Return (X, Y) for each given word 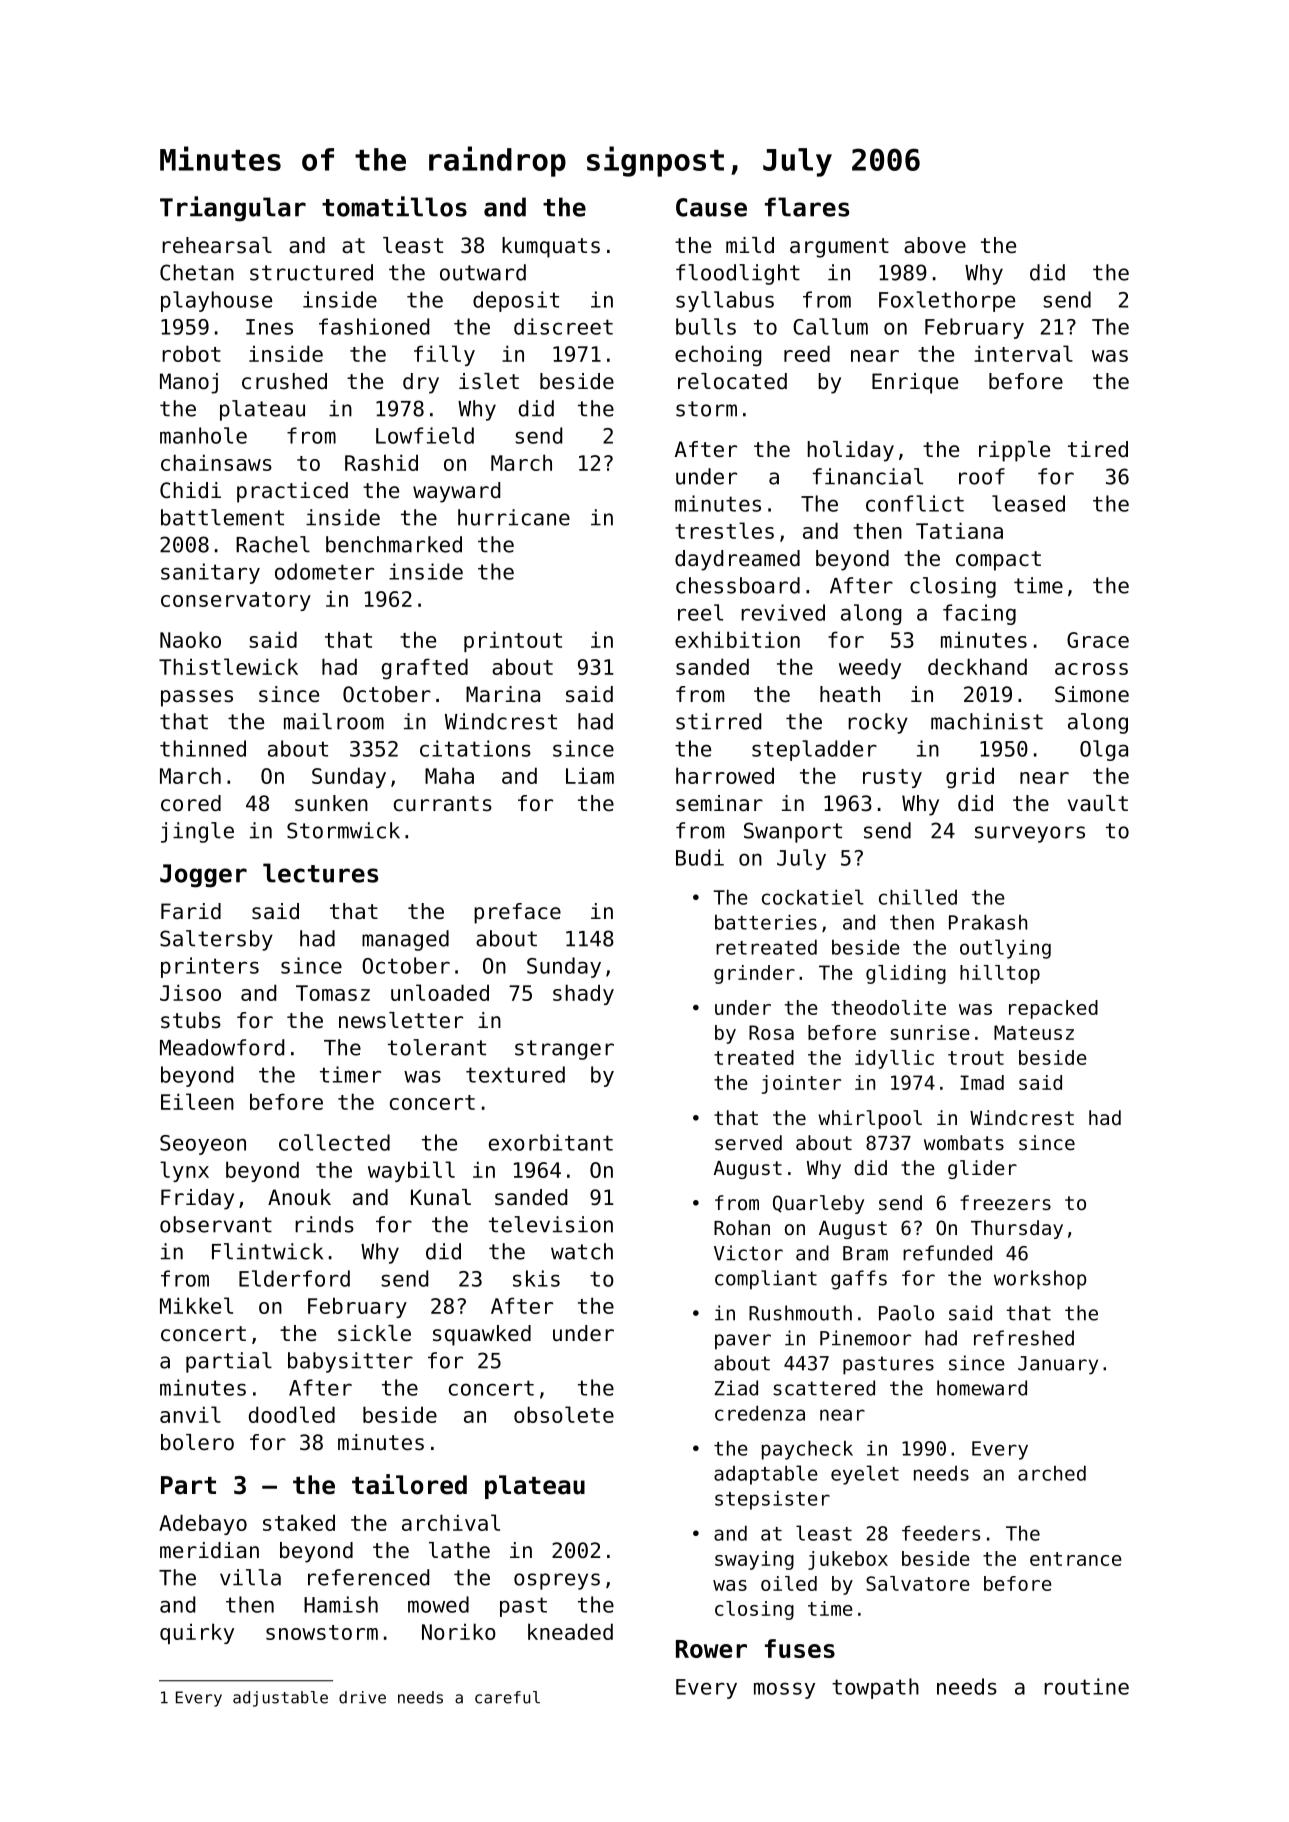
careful (507, 1697)
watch (582, 1251)
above (935, 245)
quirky (197, 1633)
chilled (918, 897)
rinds (324, 1224)
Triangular (233, 209)
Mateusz (1034, 1032)
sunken (331, 803)
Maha (449, 775)
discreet (563, 326)
